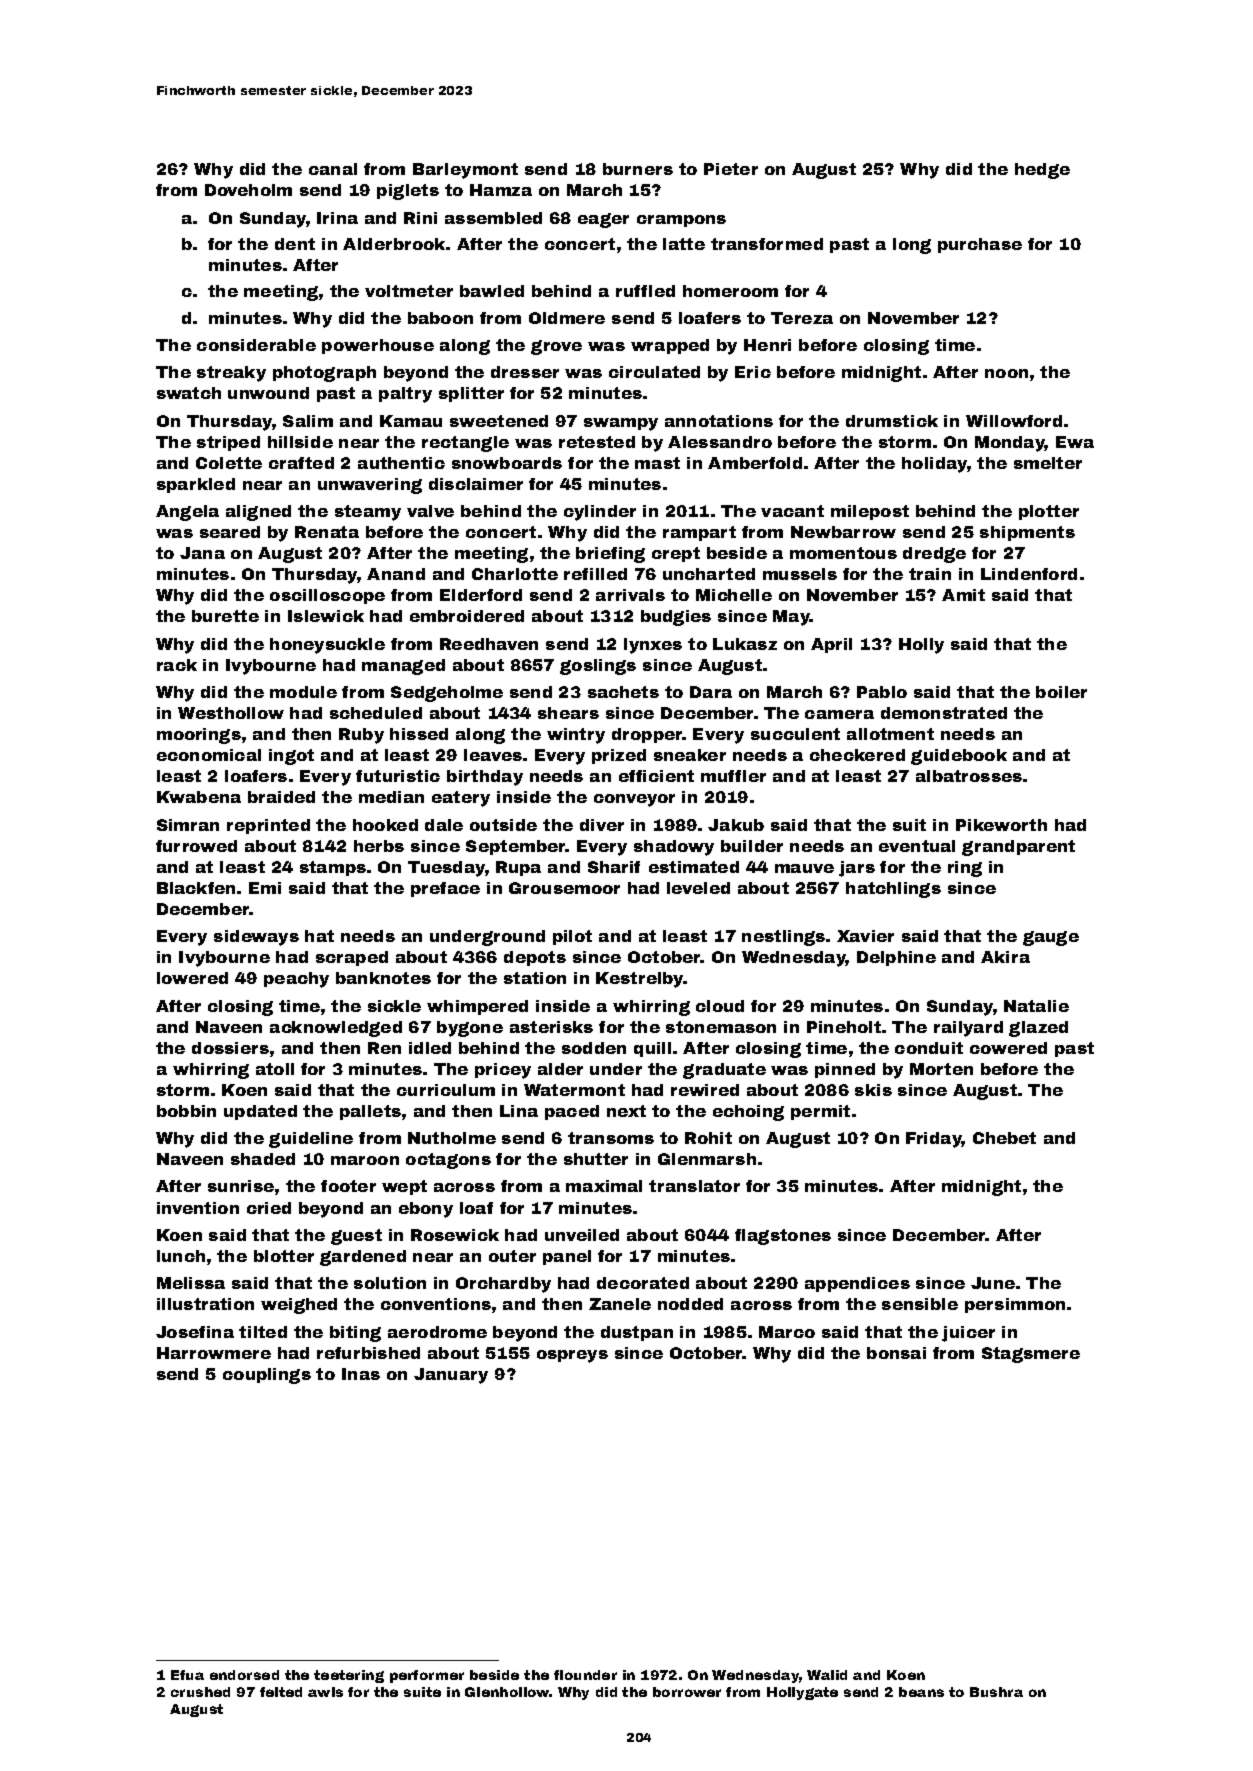 Image resolution: width=1253 pixels, height=1771 pixels. What do you see at coordinates (281, 1692) in the screenshot?
I see `felted` at bounding box center [281, 1692].
